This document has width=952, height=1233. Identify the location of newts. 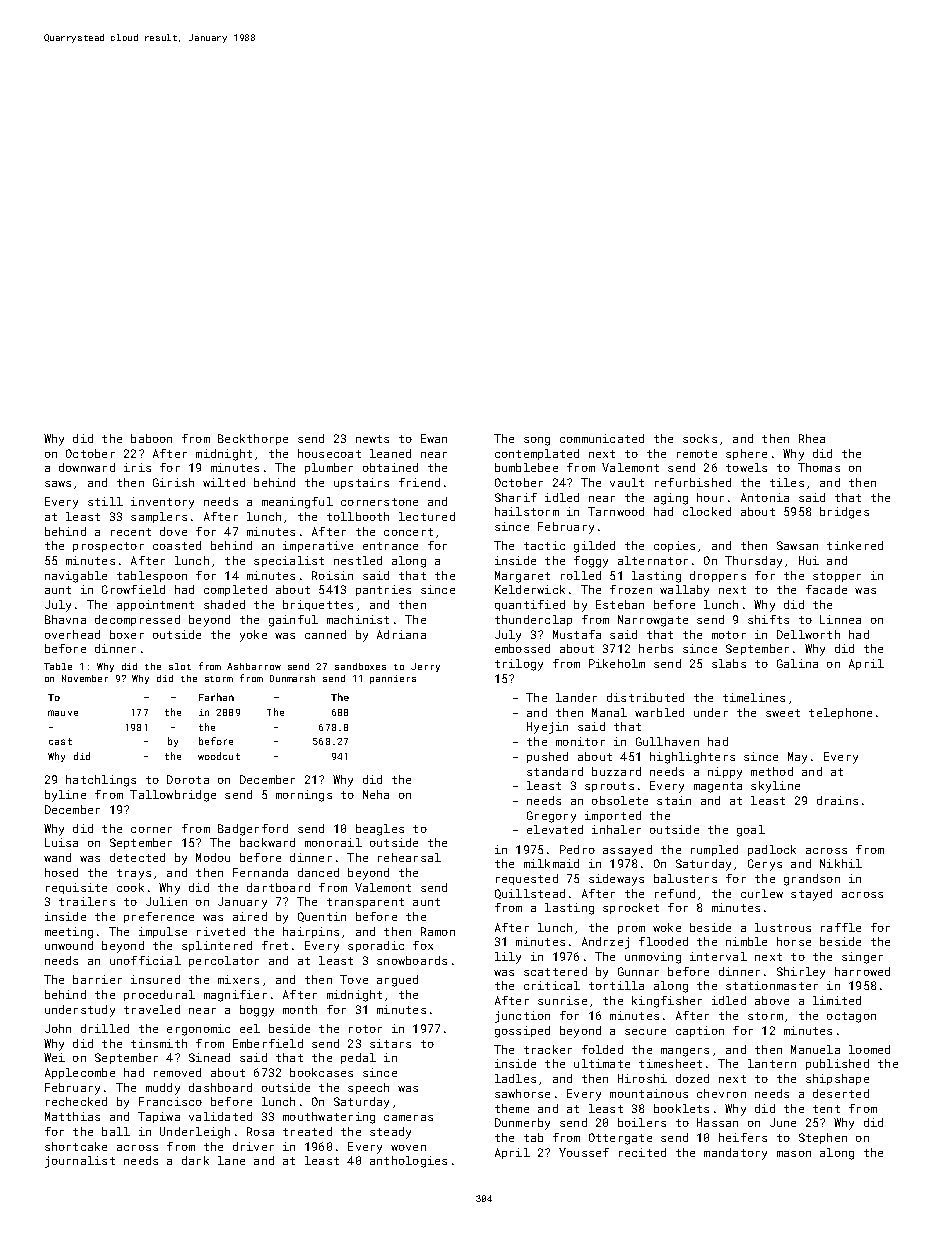
(372, 439).
